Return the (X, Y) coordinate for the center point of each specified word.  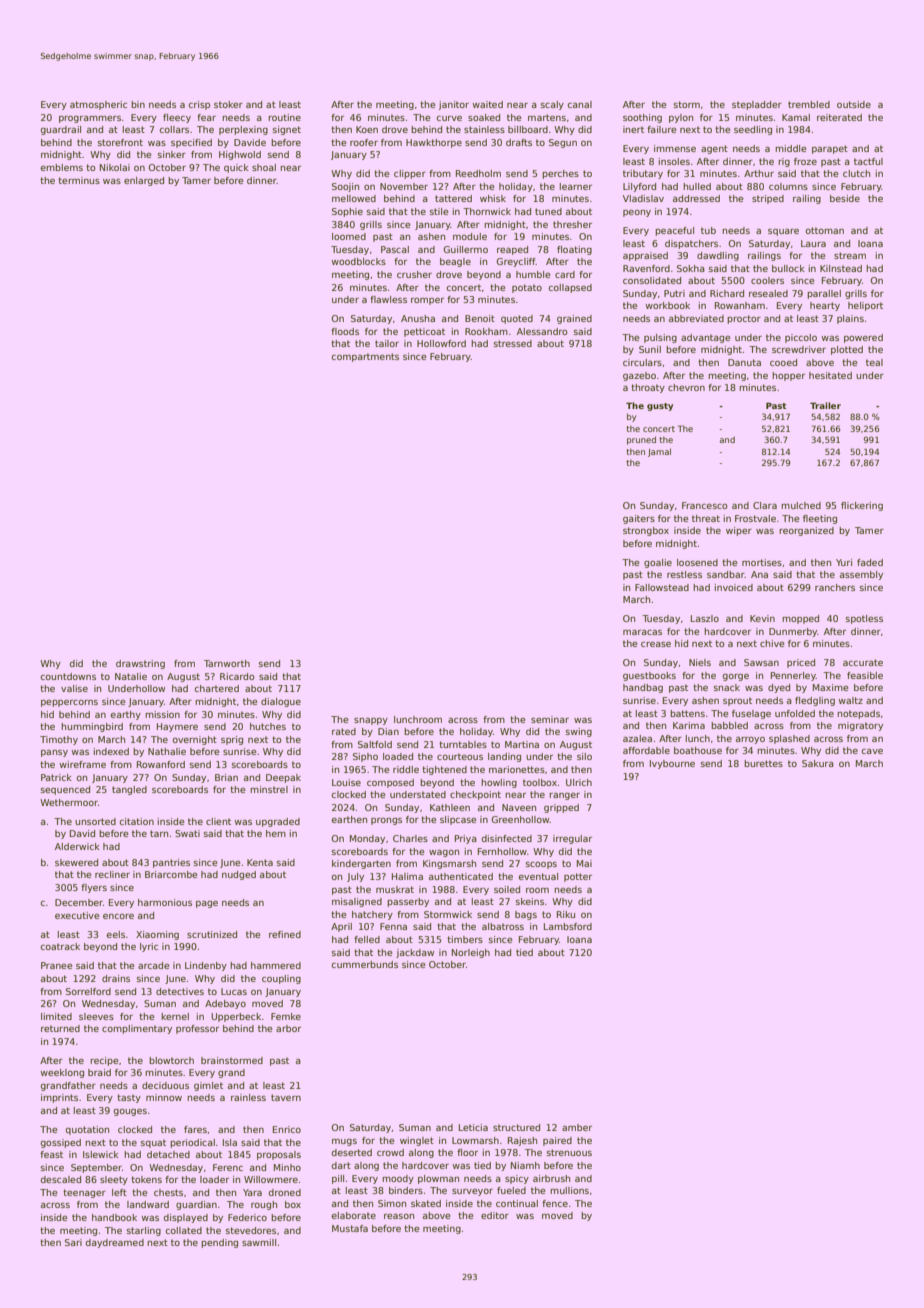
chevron (686, 387)
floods (345, 331)
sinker (172, 154)
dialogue (281, 702)
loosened (697, 562)
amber (577, 1127)
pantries (171, 863)
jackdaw (415, 953)
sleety (114, 1180)
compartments (365, 357)
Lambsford (568, 926)
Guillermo (466, 249)
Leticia (473, 1127)
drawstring (140, 664)
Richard (727, 293)
